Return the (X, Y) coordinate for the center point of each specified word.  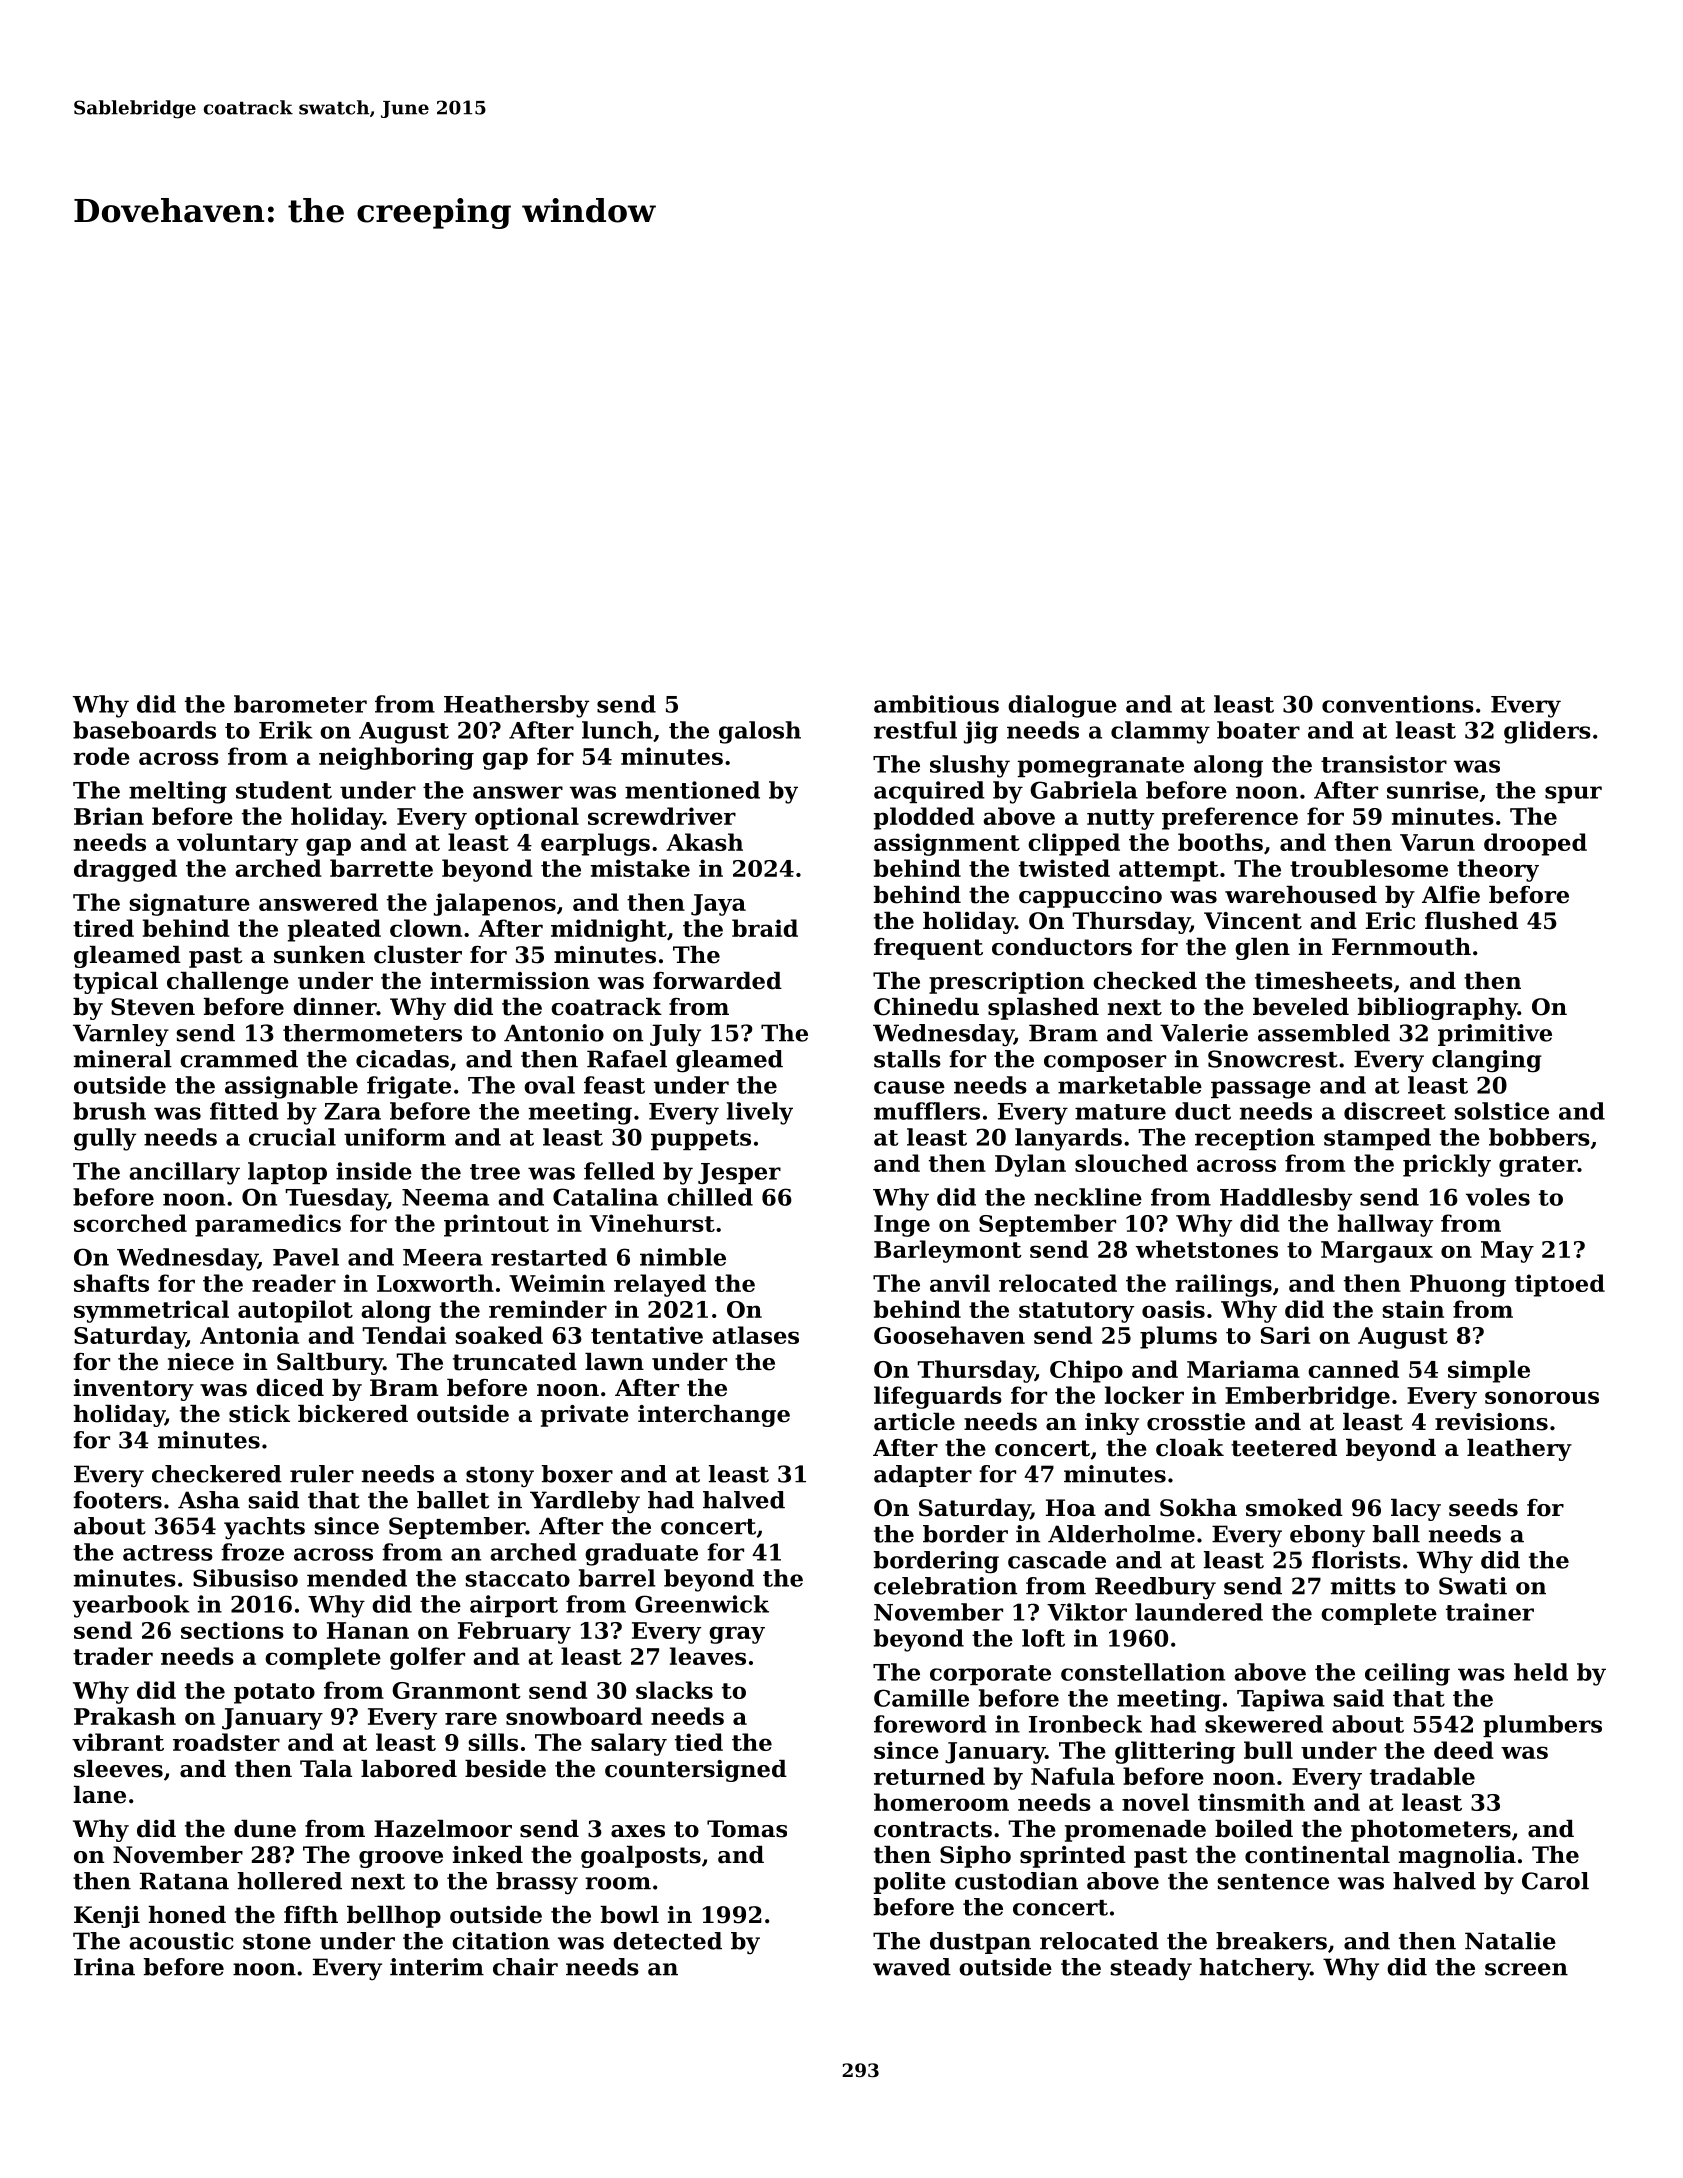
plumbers (1542, 1726)
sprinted (1073, 1857)
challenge (228, 983)
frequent (928, 949)
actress (168, 1553)
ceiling (1407, 1674)
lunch (617, 730)
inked (488, 1855)
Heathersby (516, 706)
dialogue (1062, 706)
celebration (945, 1586)
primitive (1495, 1035)
